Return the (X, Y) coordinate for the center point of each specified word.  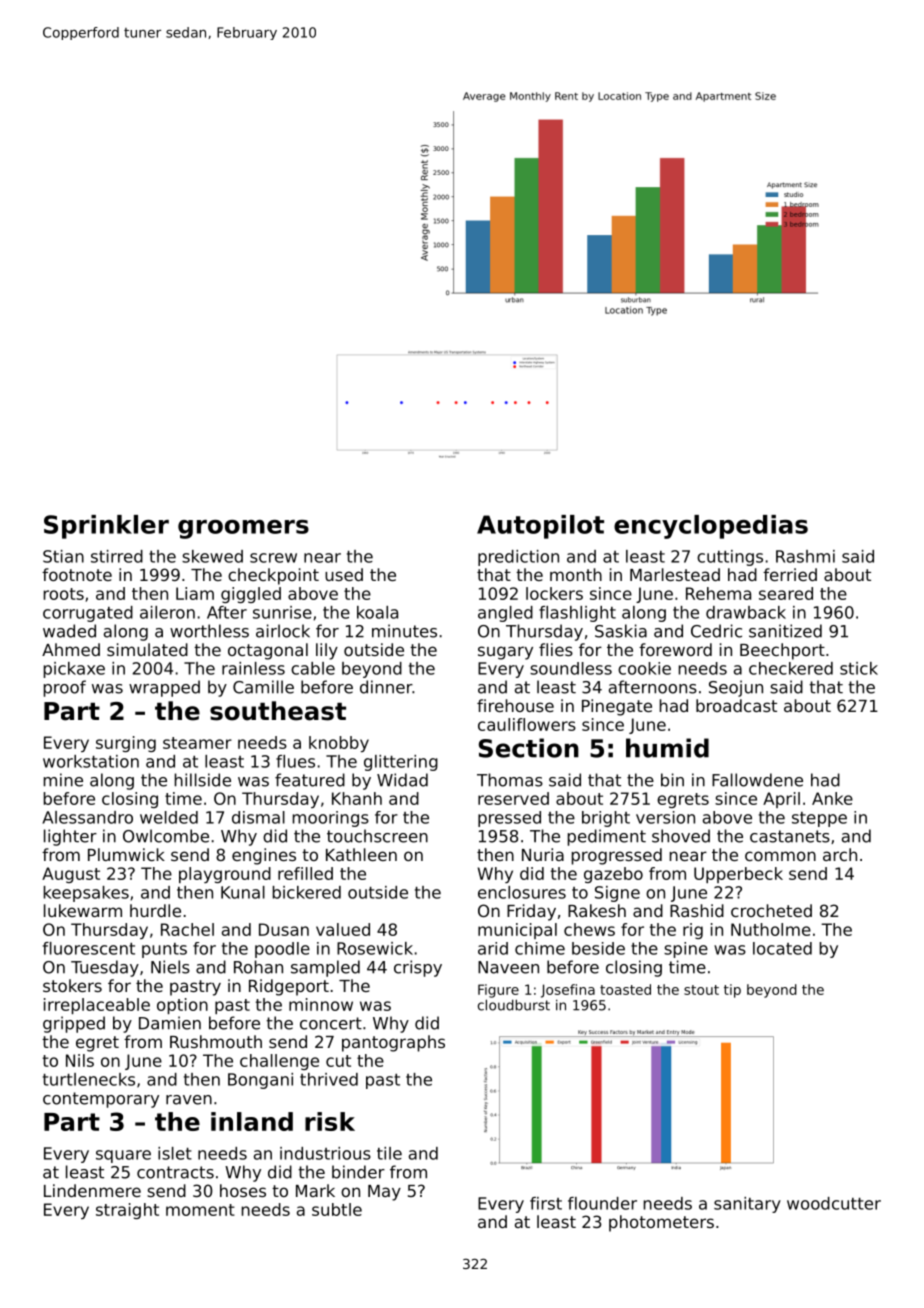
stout (701, 990)
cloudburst (514, 1005)
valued (343, 929)
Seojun (736, 688)
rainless (253, 668)
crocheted (771, 910)
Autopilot (540, 527)
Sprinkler (106, 527)
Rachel (187, 929)
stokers (72, 985)
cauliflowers (527, 724)
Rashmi (805, 556)
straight (127, 1211)
